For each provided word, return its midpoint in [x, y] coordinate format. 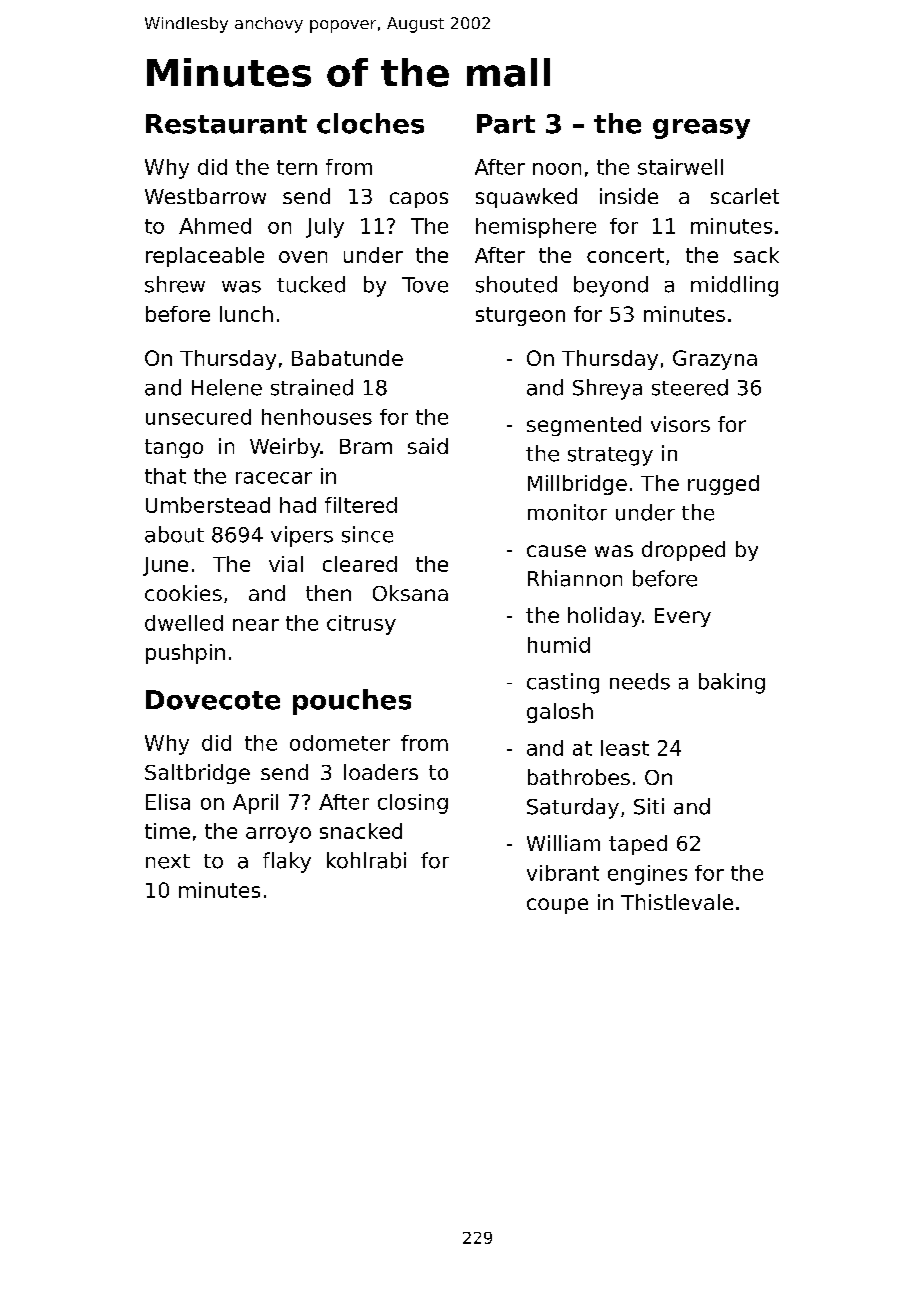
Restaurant [226, 124]
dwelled [184, 623]
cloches [370, 123]
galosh [560, 713]
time [167, 831]
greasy [701, 129]
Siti [649, 806]
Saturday [573, 808]
